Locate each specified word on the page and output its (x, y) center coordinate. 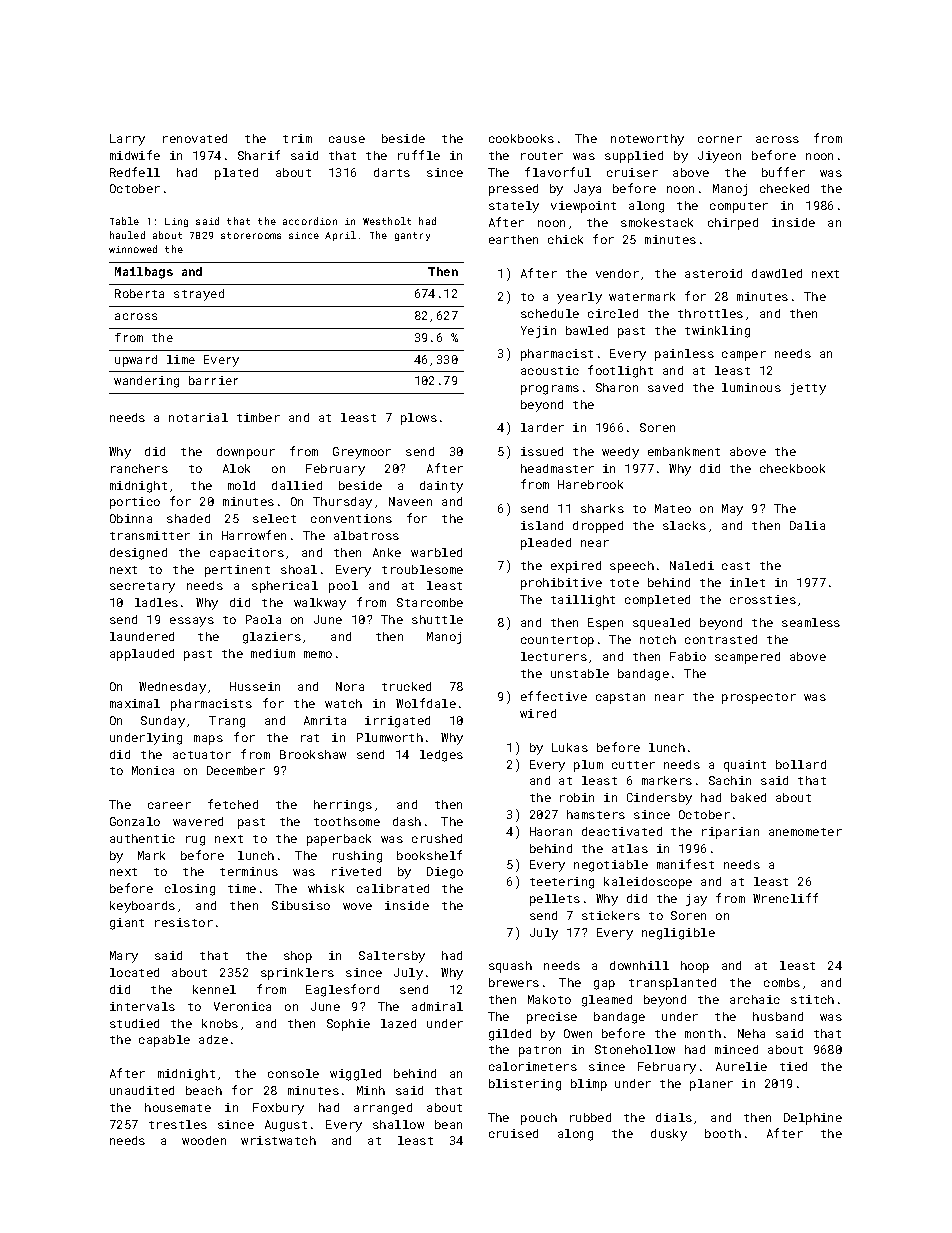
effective (554, 696)
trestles (178, 1124)
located (134, 972)
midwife (135, 155)
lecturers (554, 656)
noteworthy (647, 140)
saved (665, 387)
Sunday (163, 722)
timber (258, 417)
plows (419, 419)
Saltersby (392, 957)
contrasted (721, 639)
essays (192, 622)
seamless (811, 622)
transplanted (672, 984)
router (542, 156)
